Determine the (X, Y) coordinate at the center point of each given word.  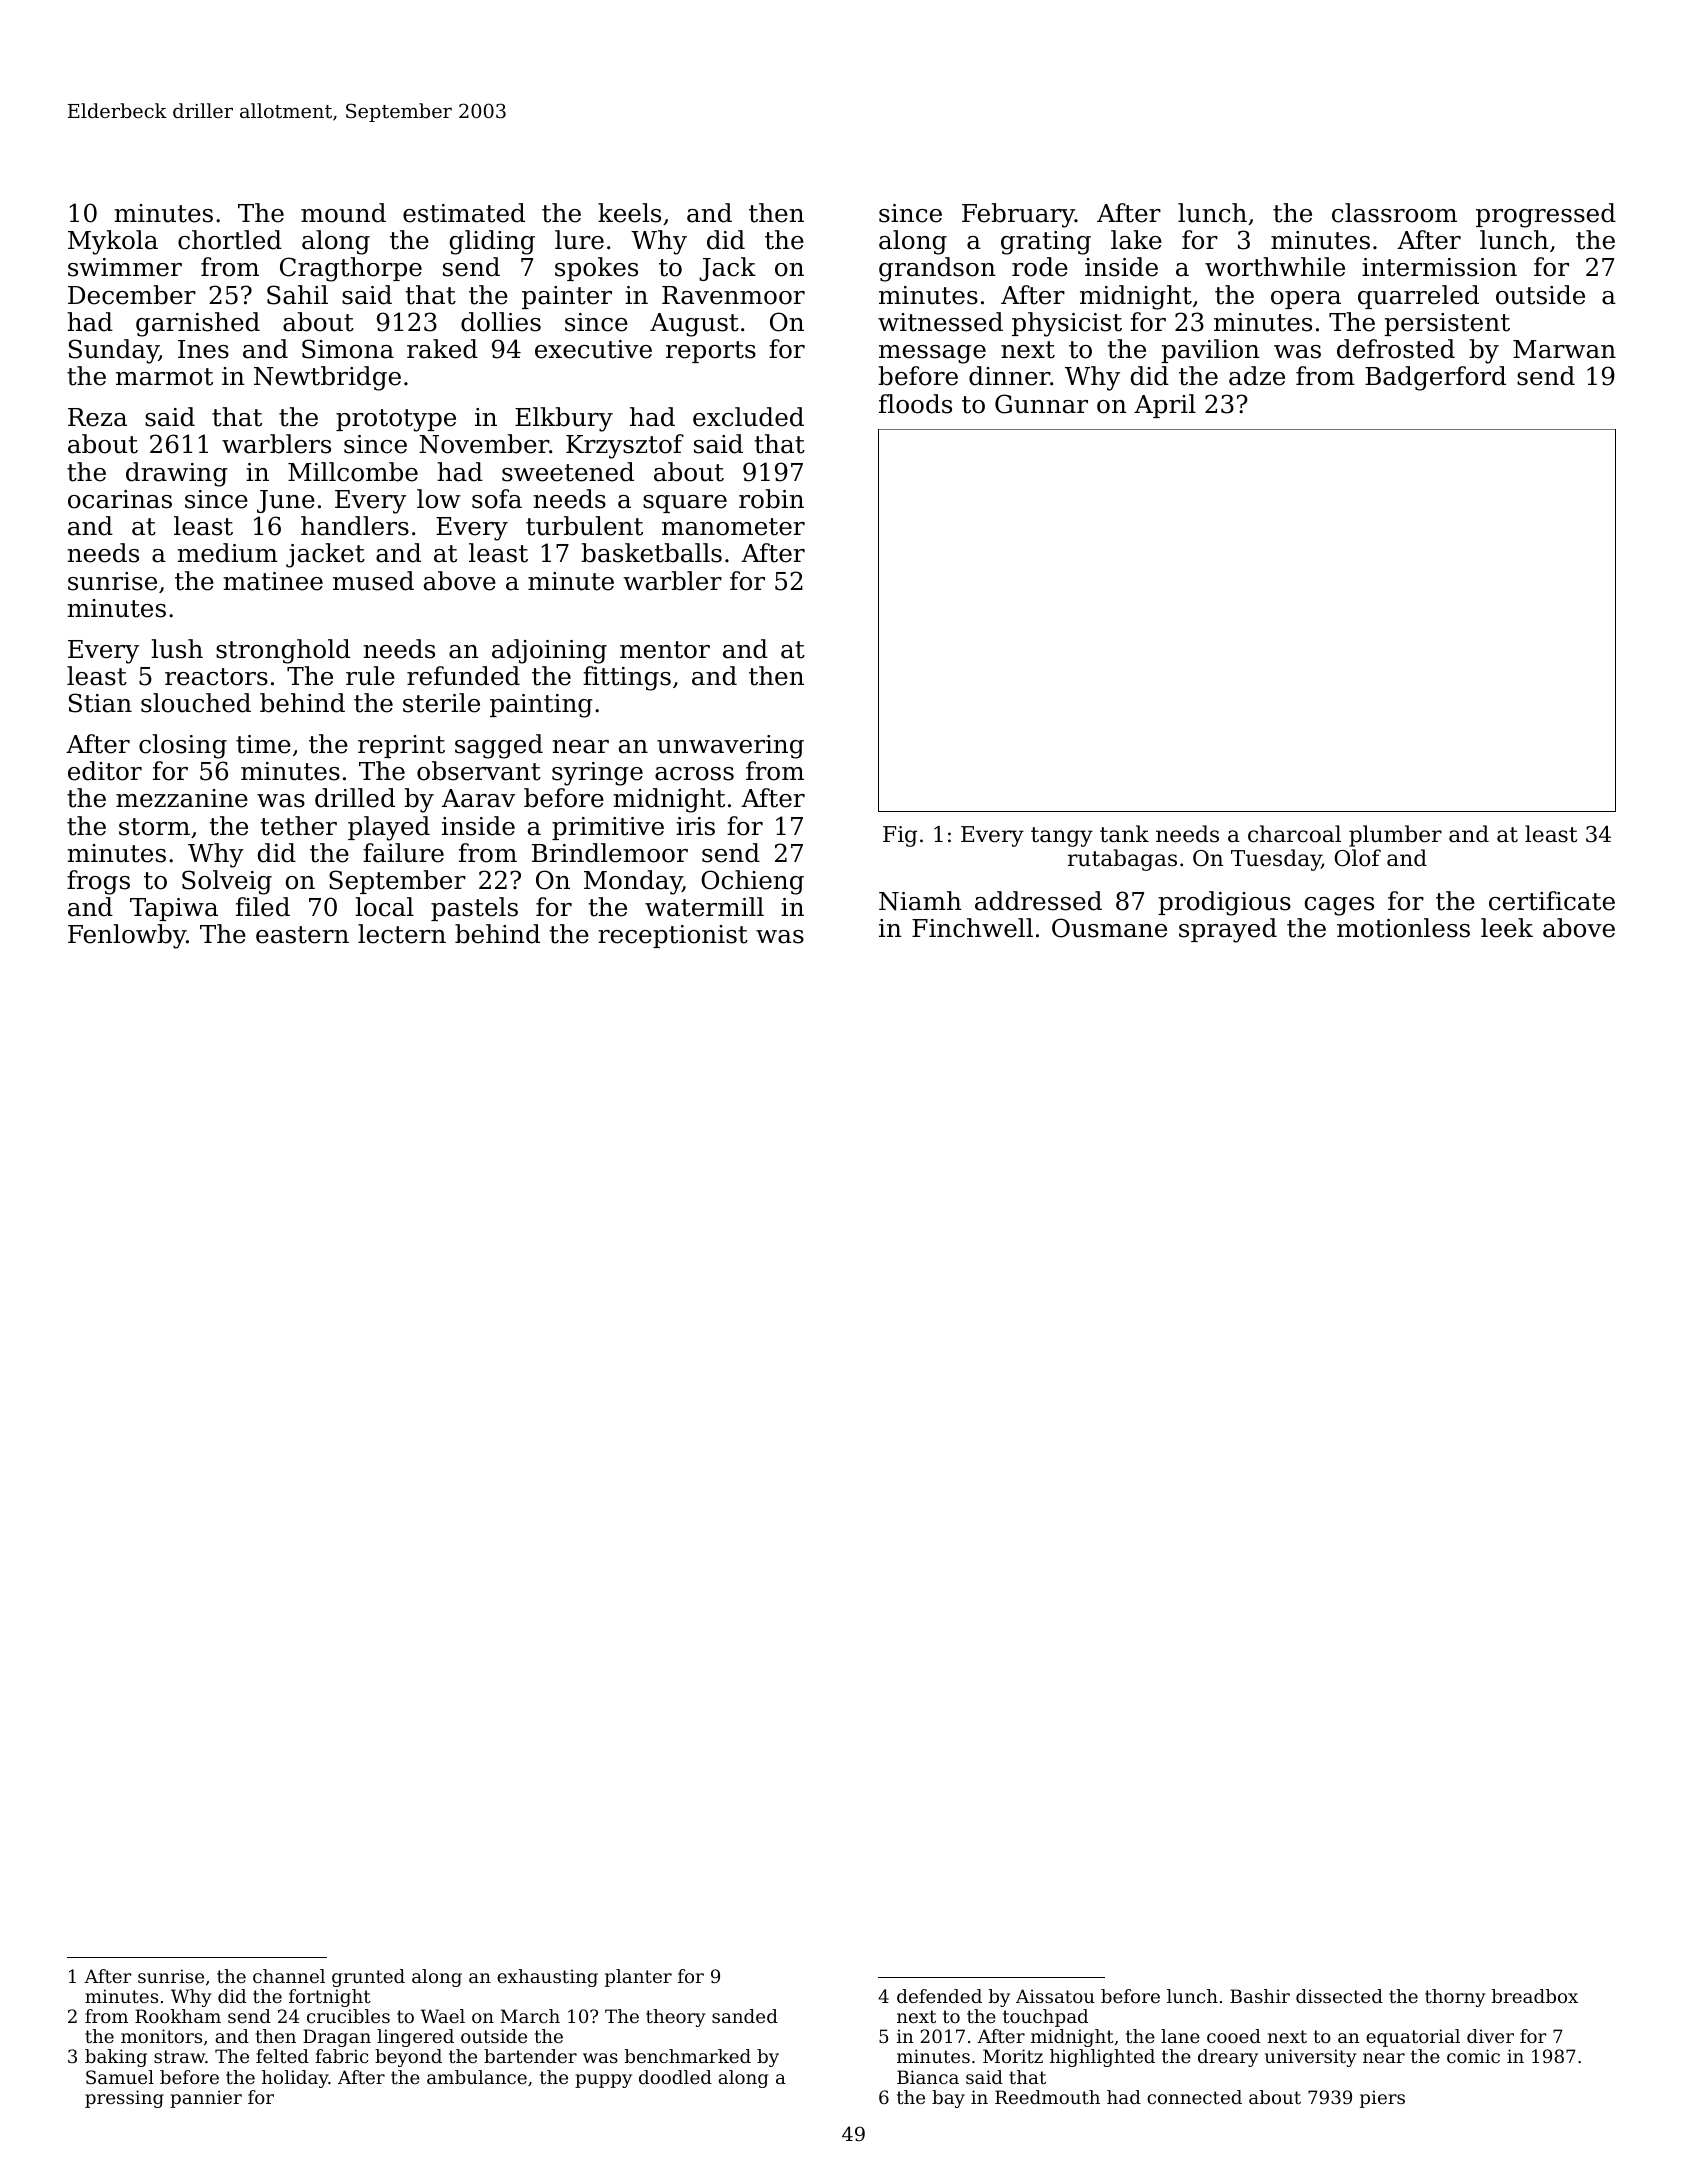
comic (1473, 2056)
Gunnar (1041, 404)
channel (289, 1976)
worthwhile (1275, 267)
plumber (1395, 836)
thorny (1455, 1998)
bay (948, 2099)
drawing (177, 474)
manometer (733, 527)
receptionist (673, 936)
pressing (124, 2099)
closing (183, 746)
